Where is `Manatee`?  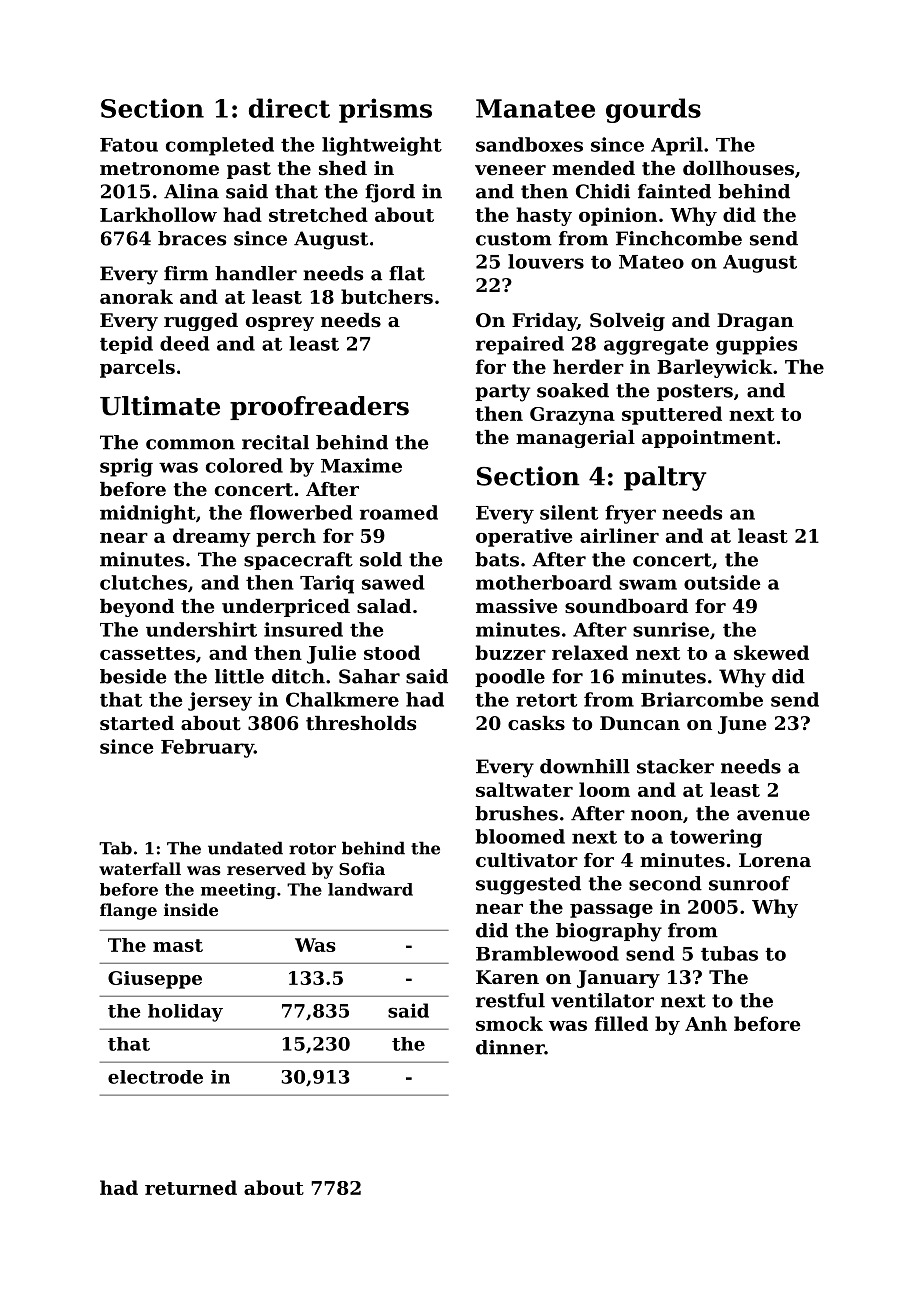
Manatee is located at coordinates (535, 108).
